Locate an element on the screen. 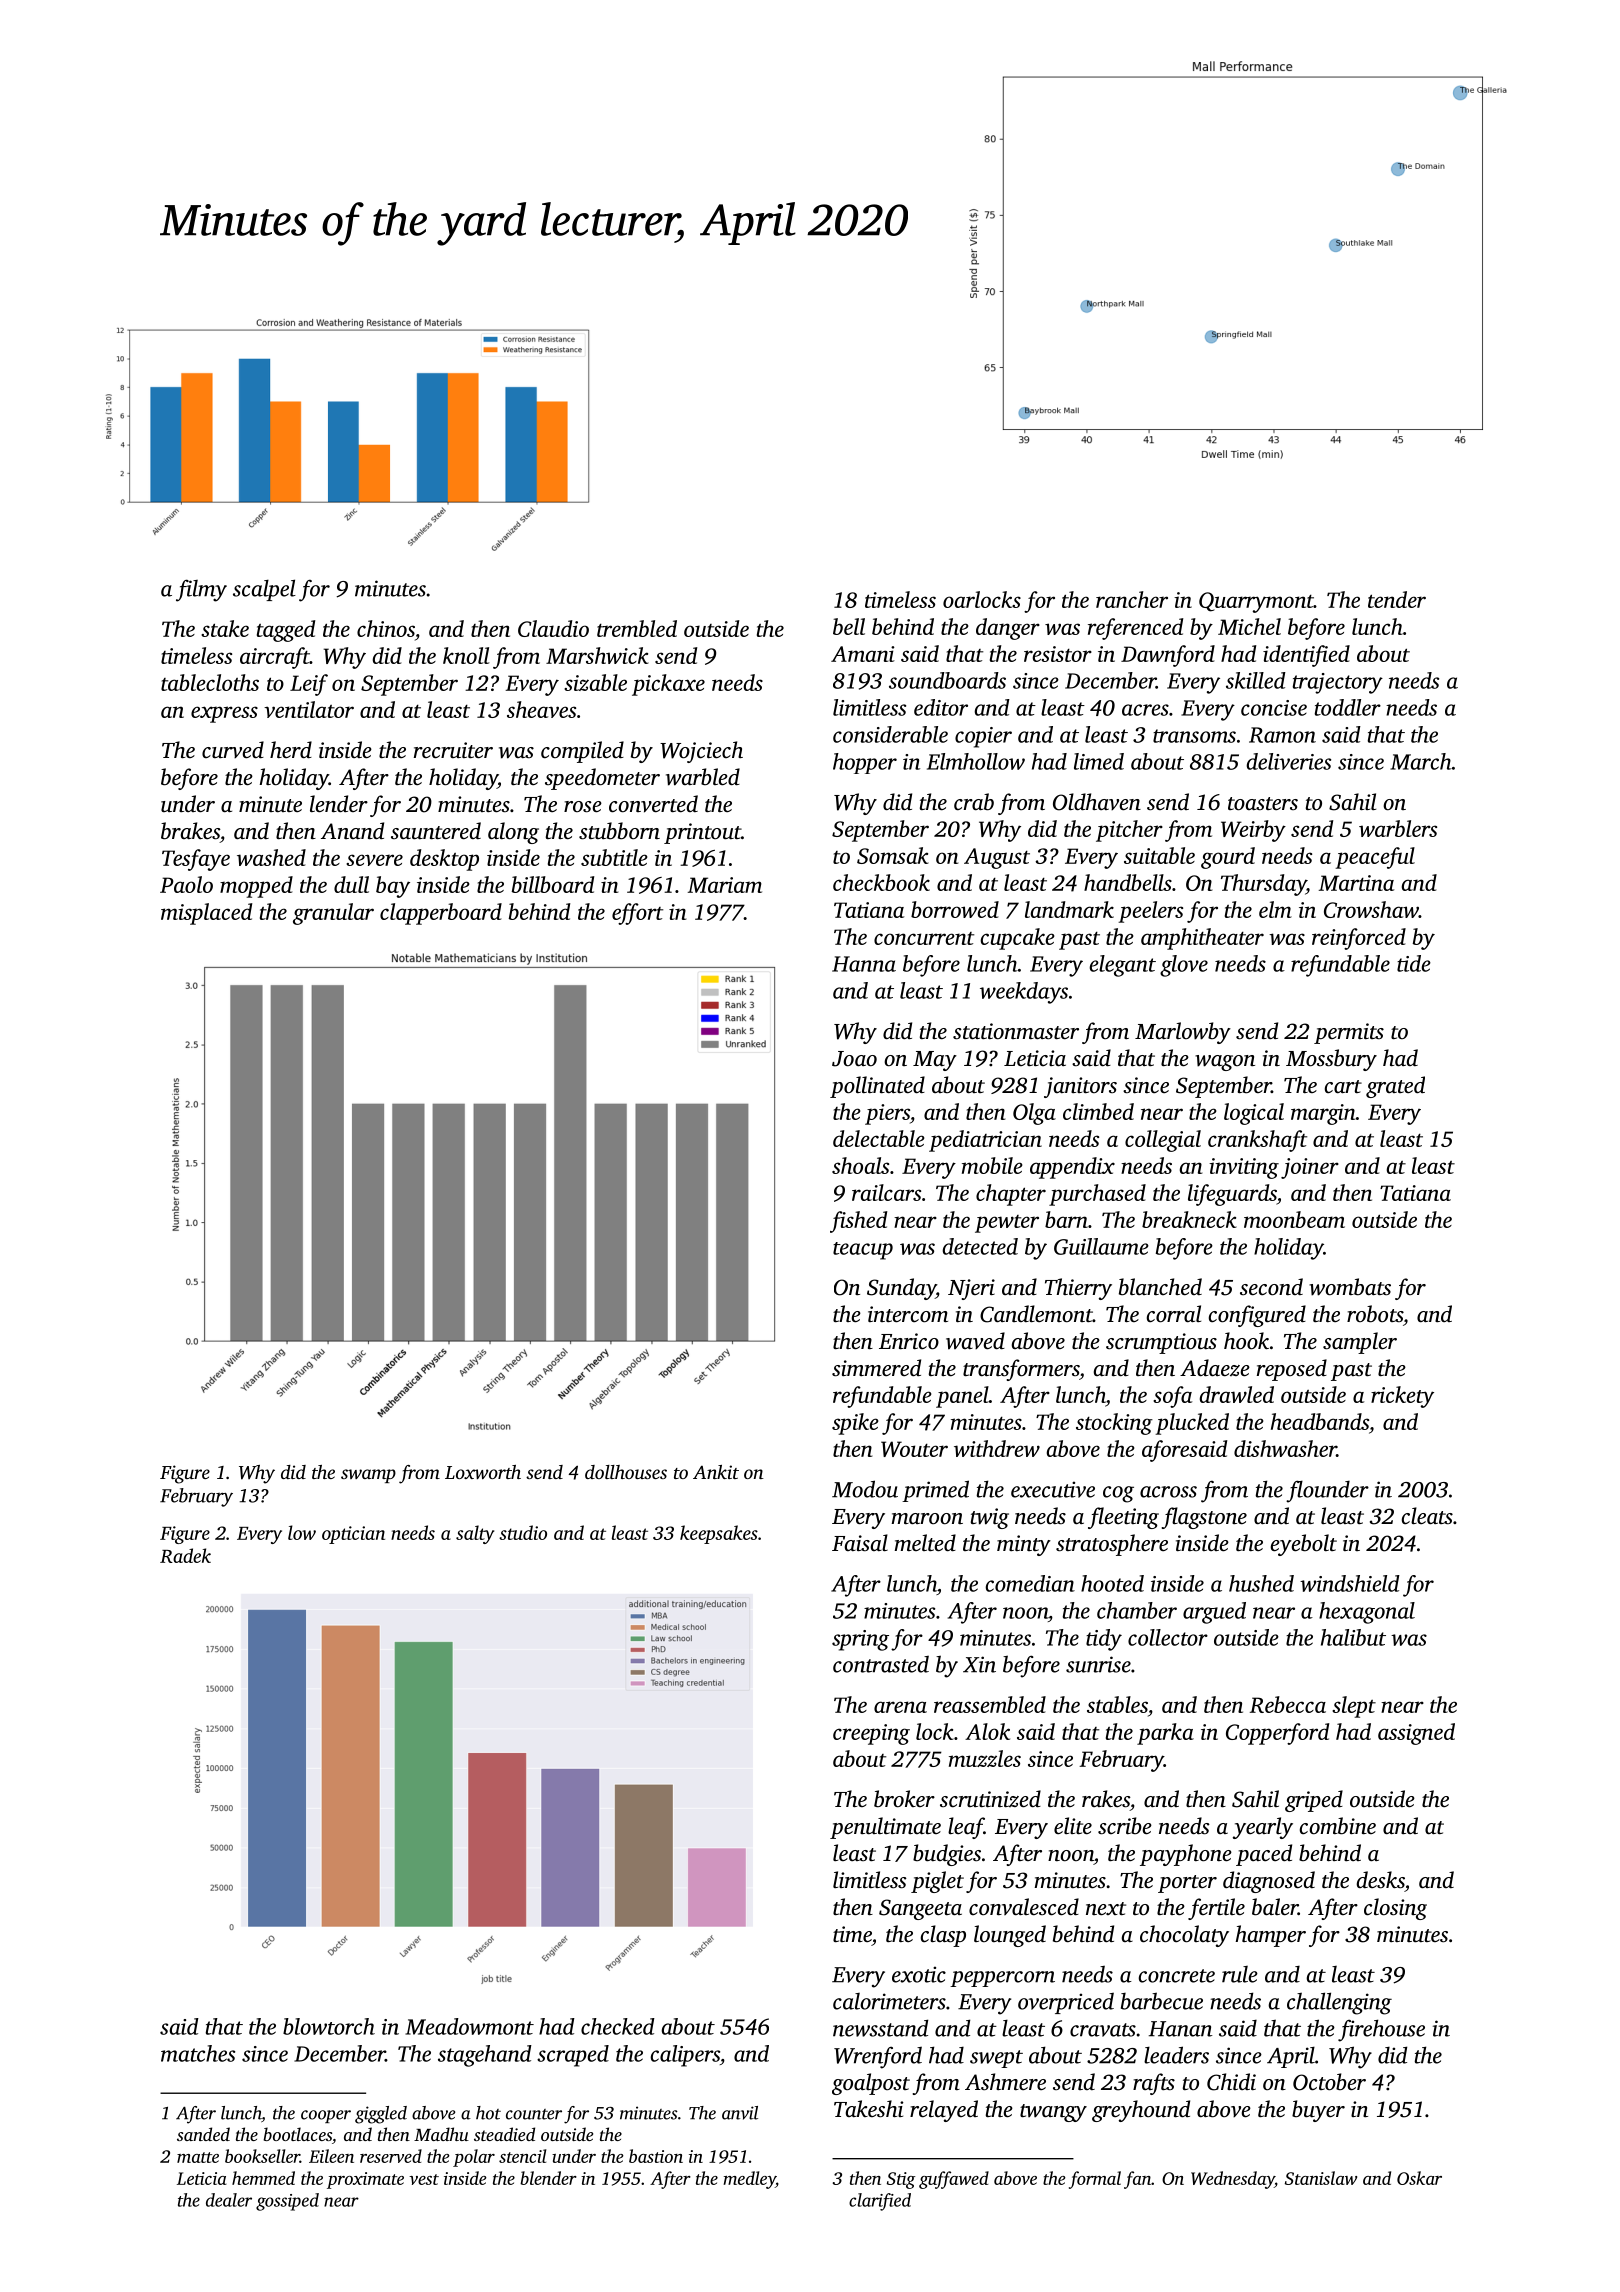  tablecloths is located at coordinates (210, 682).
